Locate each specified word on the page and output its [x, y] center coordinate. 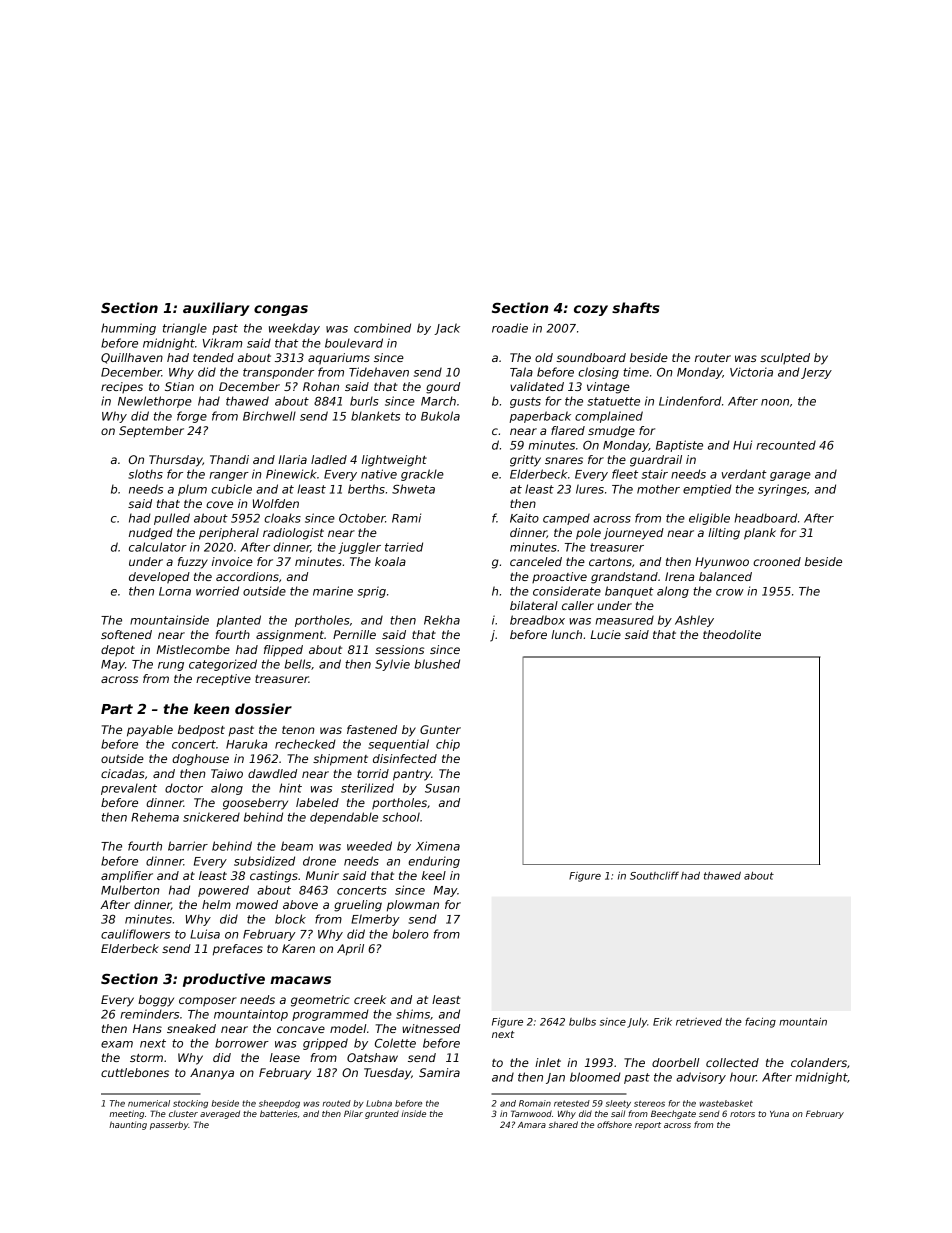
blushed [437, 664]
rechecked [305, 744]
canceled [536, 561]
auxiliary [216, 309]
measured [624, 620]
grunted [382, 1114]
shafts [636, 307]
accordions [247, 576]
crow [730, 592]
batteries [278, 1113]
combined [382, 328]
